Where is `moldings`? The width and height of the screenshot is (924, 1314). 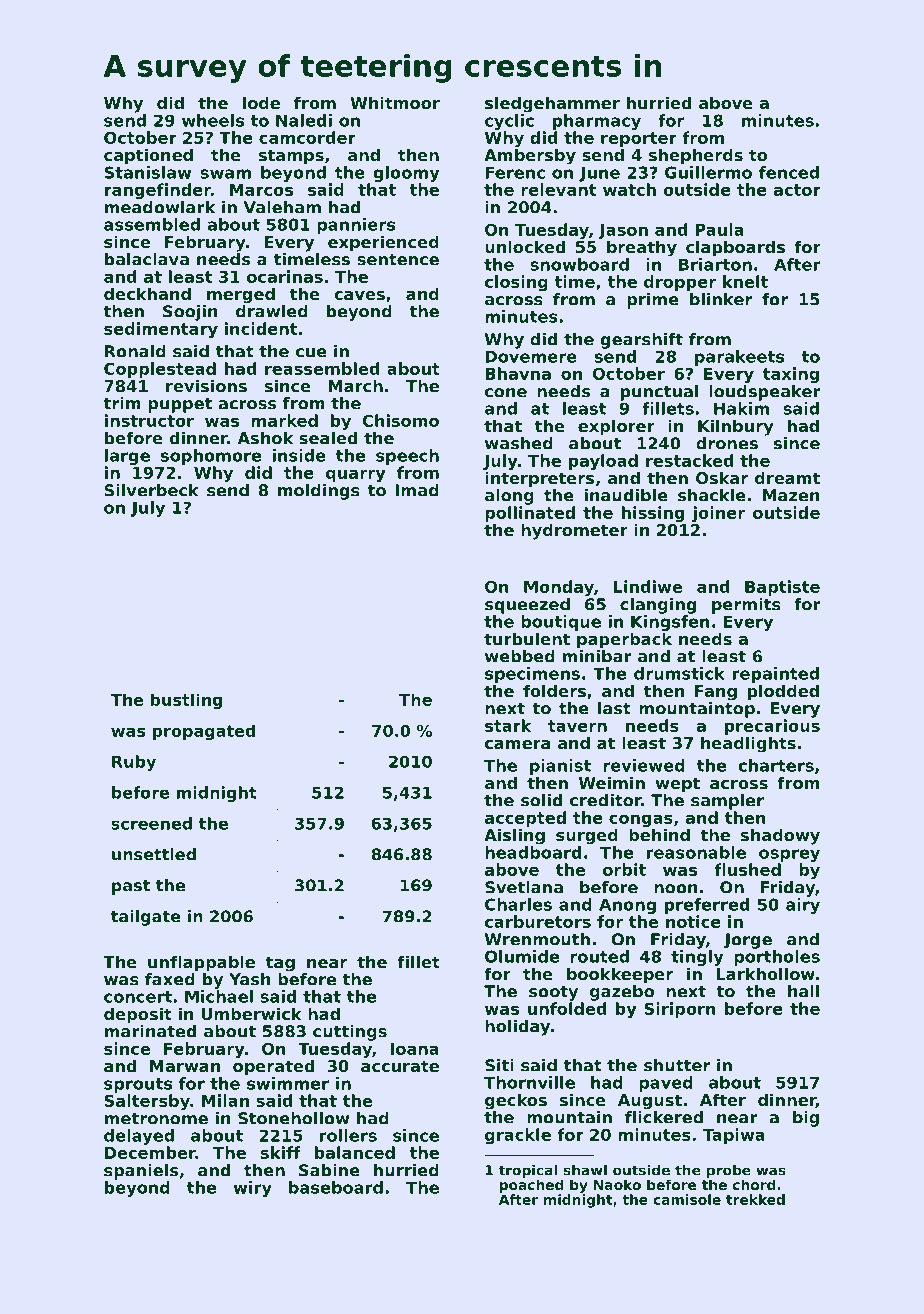
moldings is located at coordinates (319, 492).
